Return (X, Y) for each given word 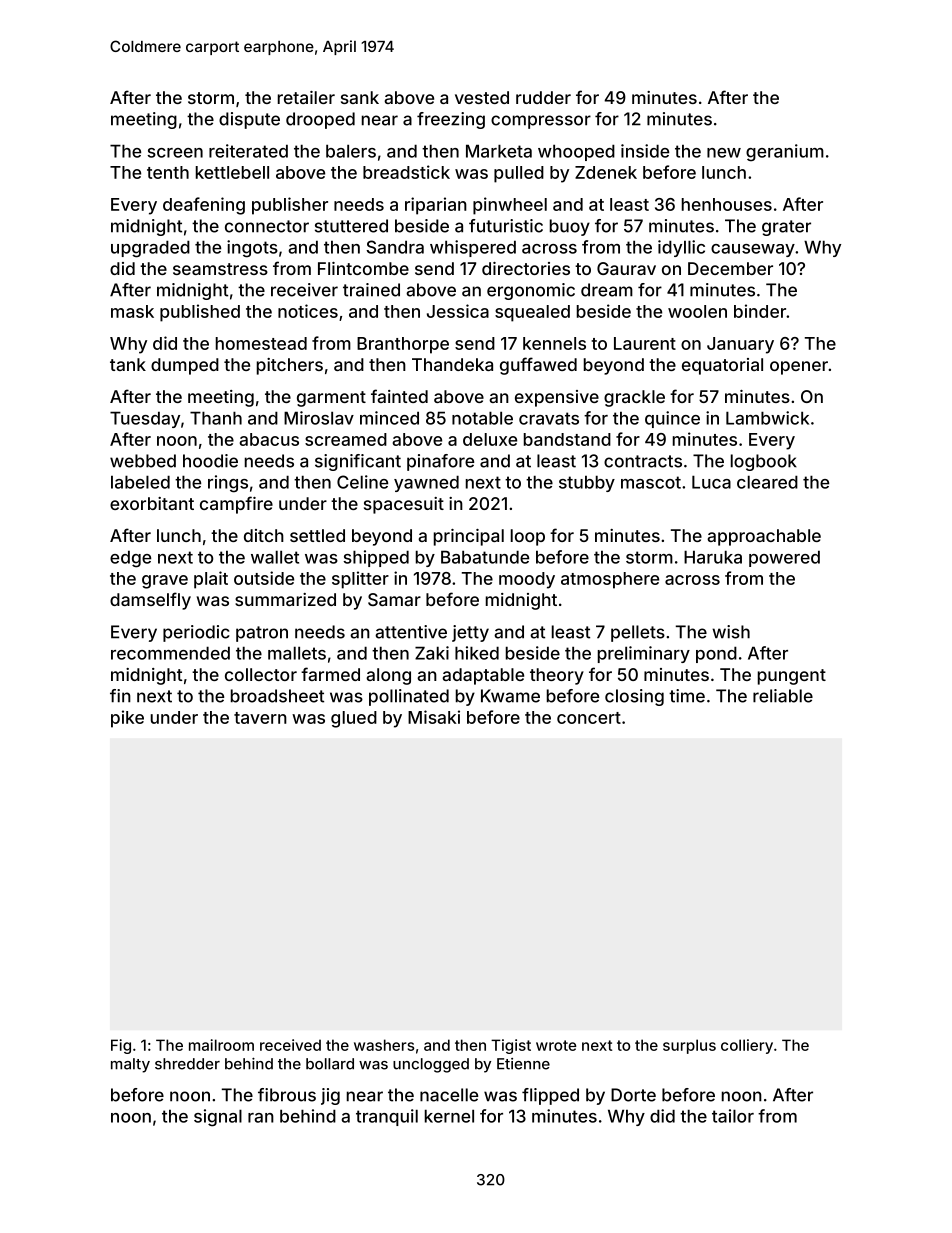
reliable (783, 696)
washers (384, 1045)
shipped (376, 558)
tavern (260, 718)
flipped (550, 1096)
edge (130, 559)
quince (672, 419)
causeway (753, 250)
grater (786, 228)
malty (130, 1065)
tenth (168, 172)
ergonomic (531, 291)
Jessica (458, 311)
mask (132, 311)
